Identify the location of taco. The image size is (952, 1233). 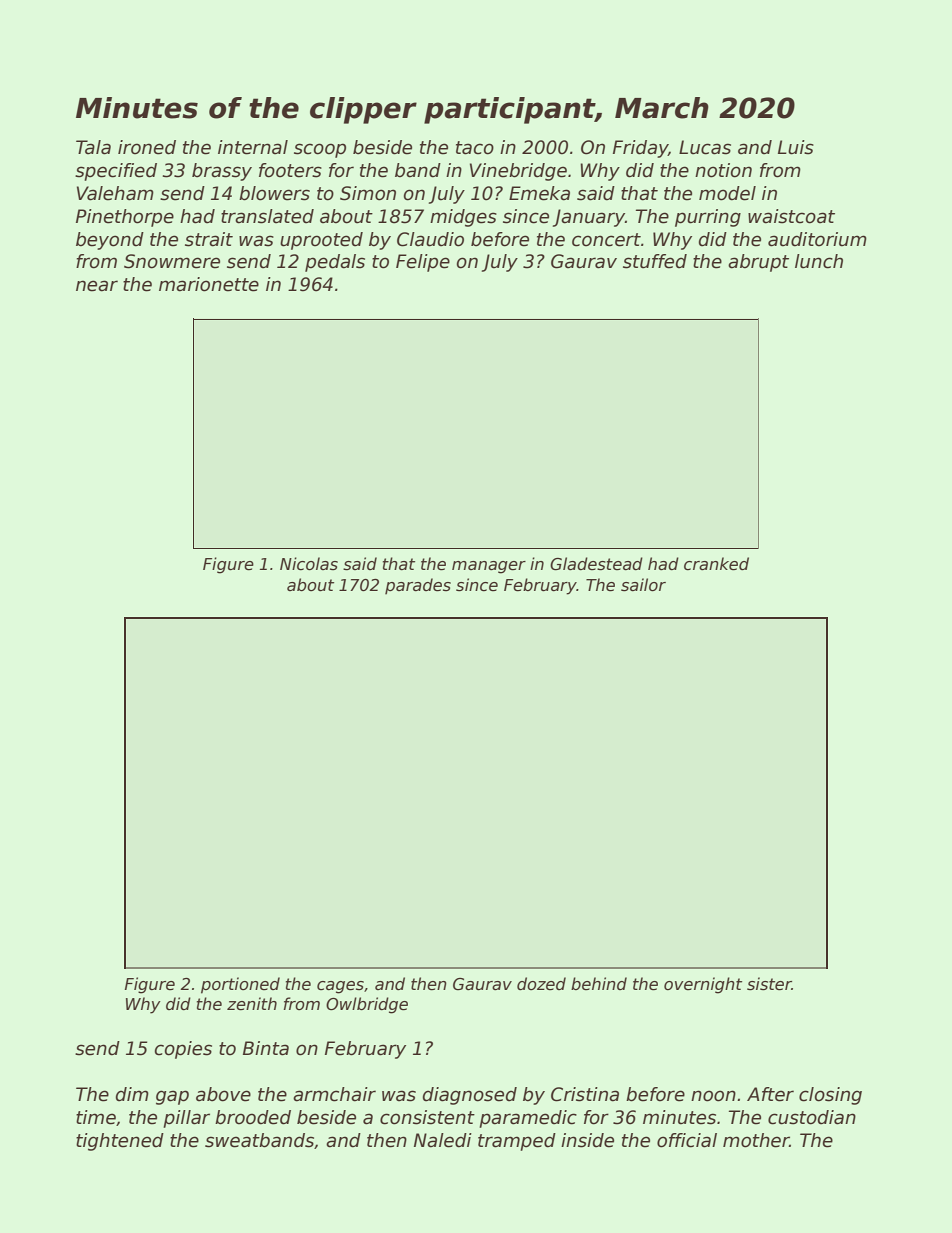
(475, 148).
